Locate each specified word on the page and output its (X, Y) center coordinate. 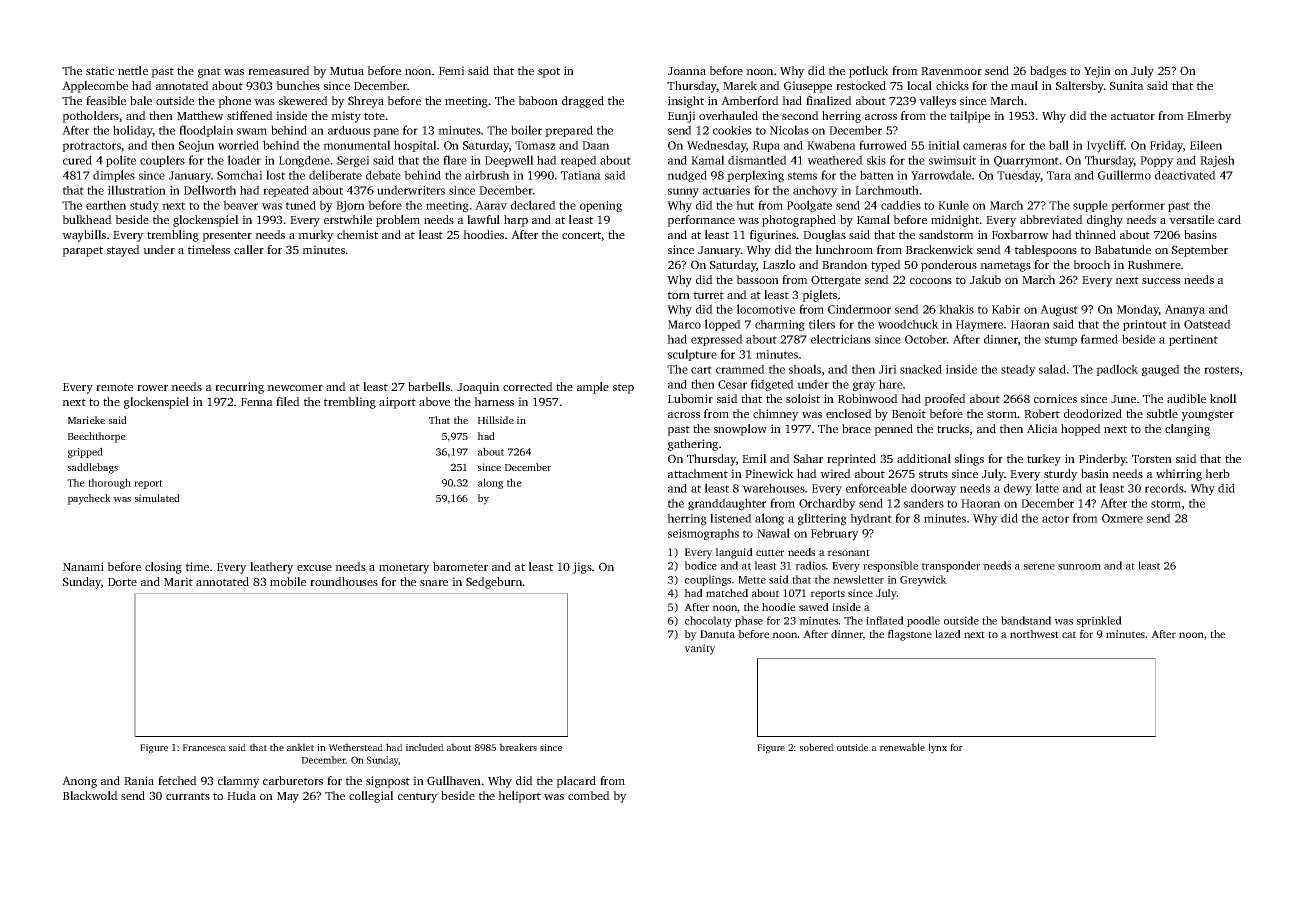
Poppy (1157, 162)
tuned (301, 205)
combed (589, 795)
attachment (698, 473)
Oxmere (1122, 518)
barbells (429, 386)
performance (701, 221)
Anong (79, 782)
